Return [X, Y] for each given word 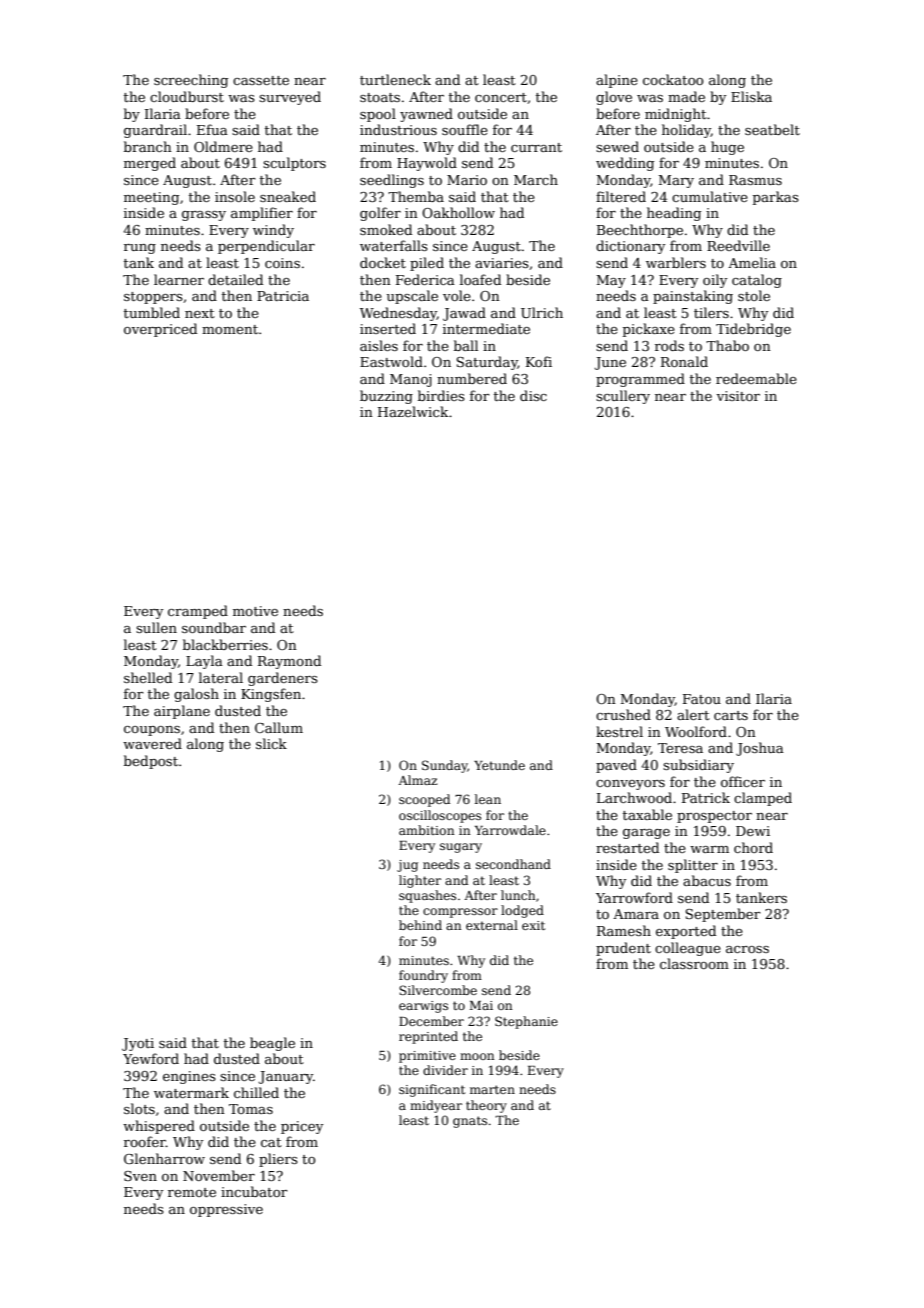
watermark [191, 1092]
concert [501, 97]
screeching [191, 81]
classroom [694, 963]
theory [486, 1106]
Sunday [445, 766]
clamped [763, 799]
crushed [623, 714]
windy [273, 231]
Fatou [702, 699]
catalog [757, 281]
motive [255, 611]
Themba [416, 196]
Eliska [751, 96]
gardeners [283, 679]
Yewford [151, 1058]
